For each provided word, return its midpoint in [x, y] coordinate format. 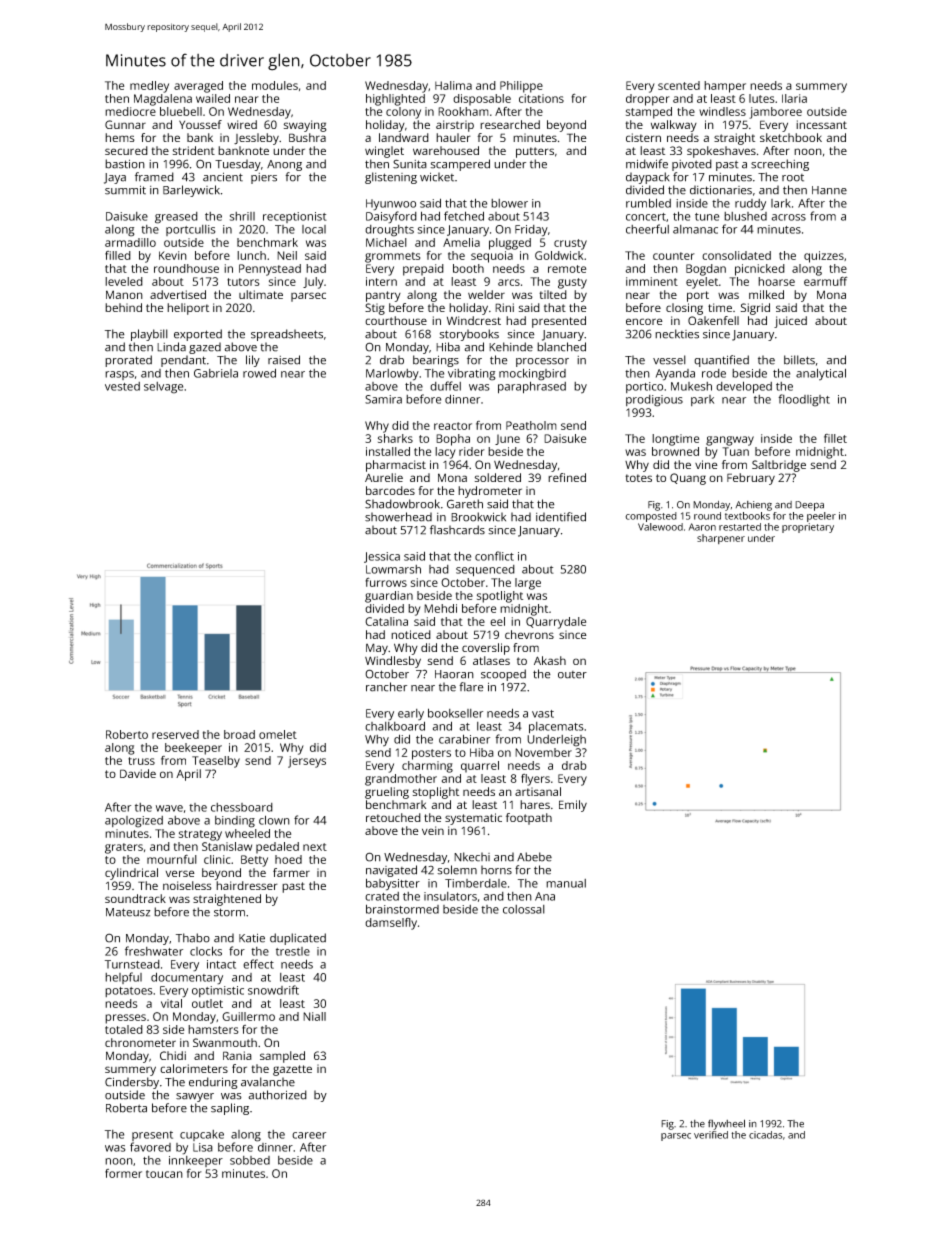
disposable [482, 100]
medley [149, 87]
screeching [780, 165]
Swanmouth [225, 1042]
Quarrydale [556, 623]
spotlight [500, 597]
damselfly [391, 924]
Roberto [127, 734]
